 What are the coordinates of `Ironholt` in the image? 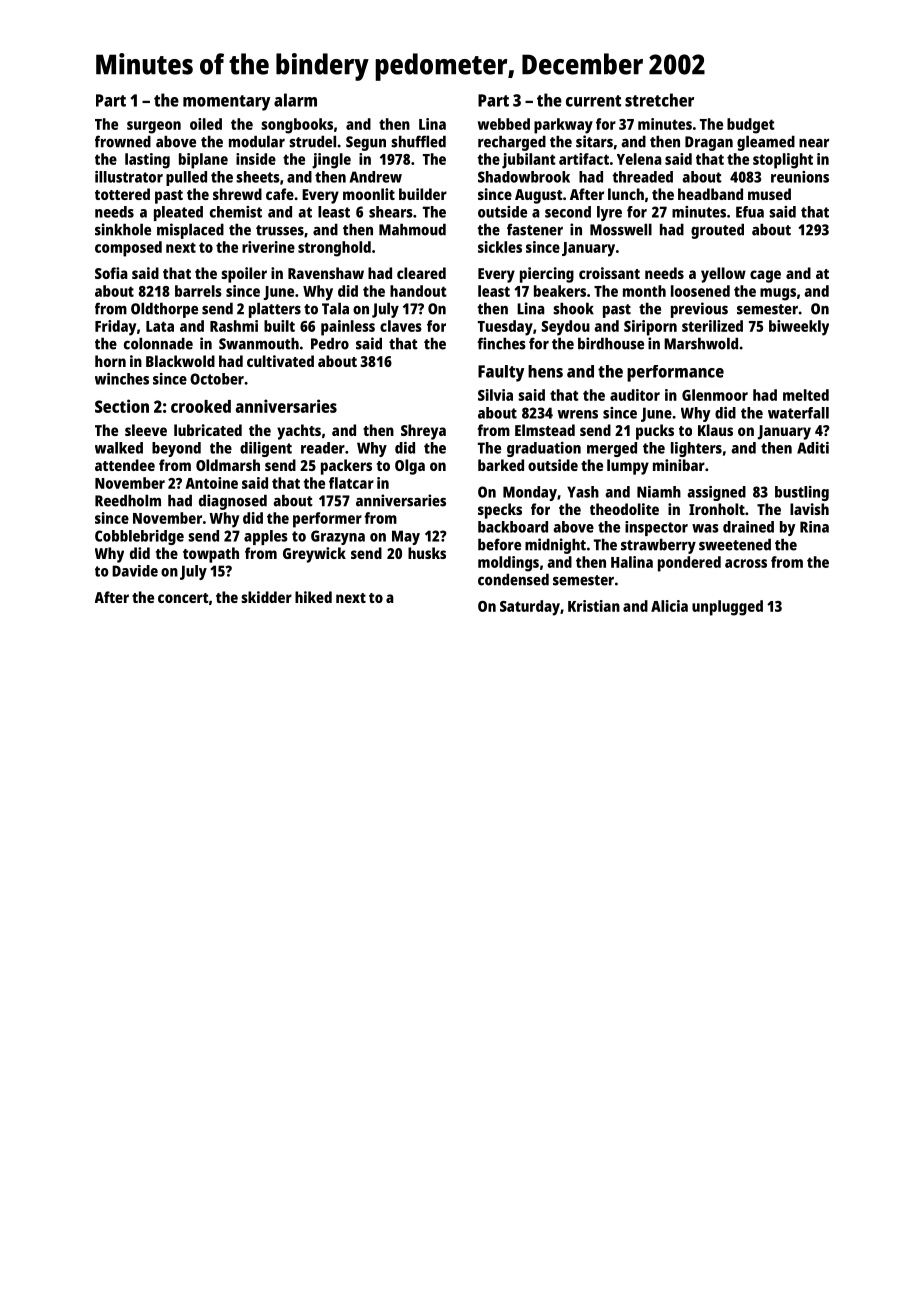 It's located at (717, 509).
